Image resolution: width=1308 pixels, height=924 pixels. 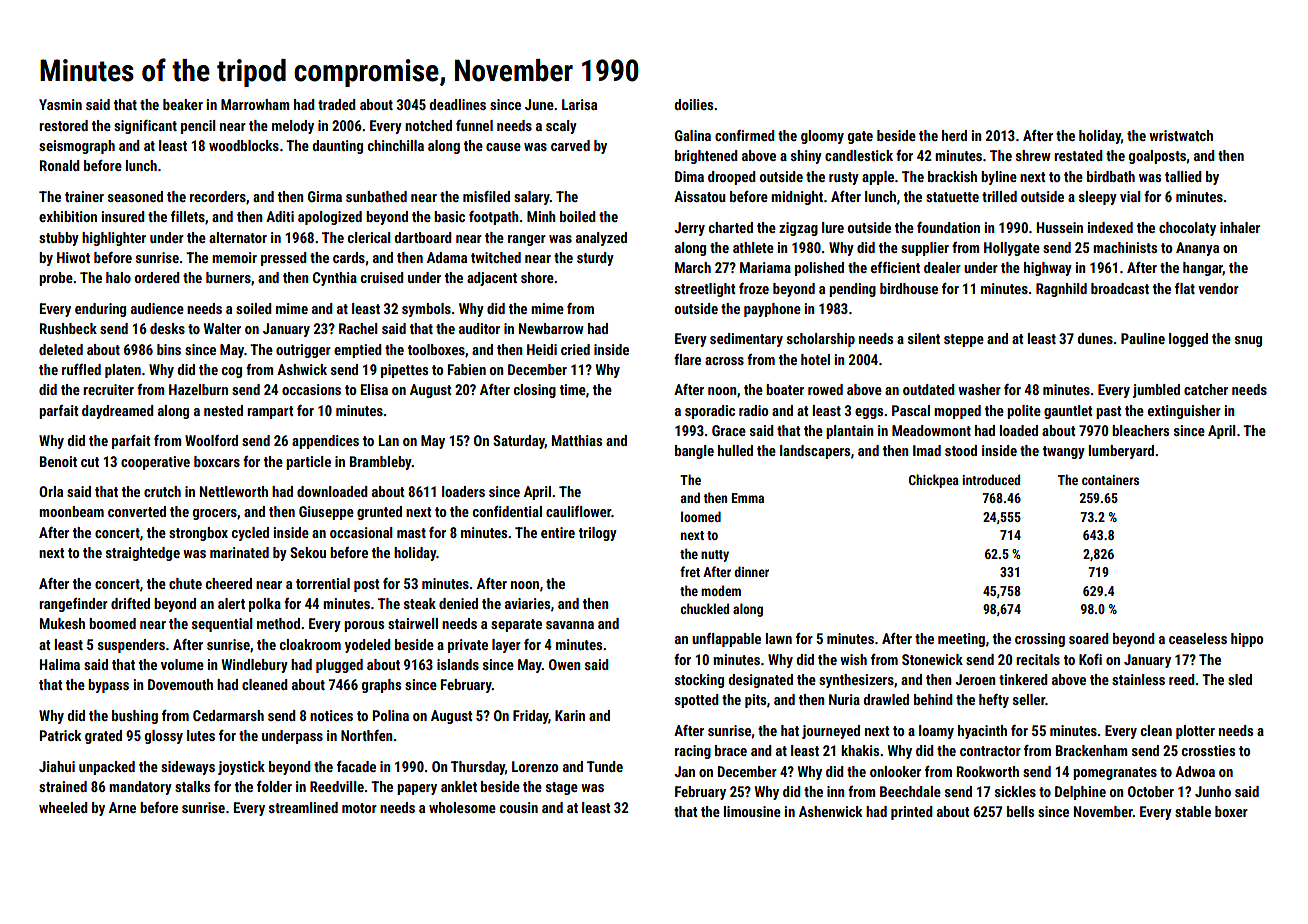 What do you see at coordinates (752, 811) in the document?
I see `limousine` at bounding box center [752, 811].
